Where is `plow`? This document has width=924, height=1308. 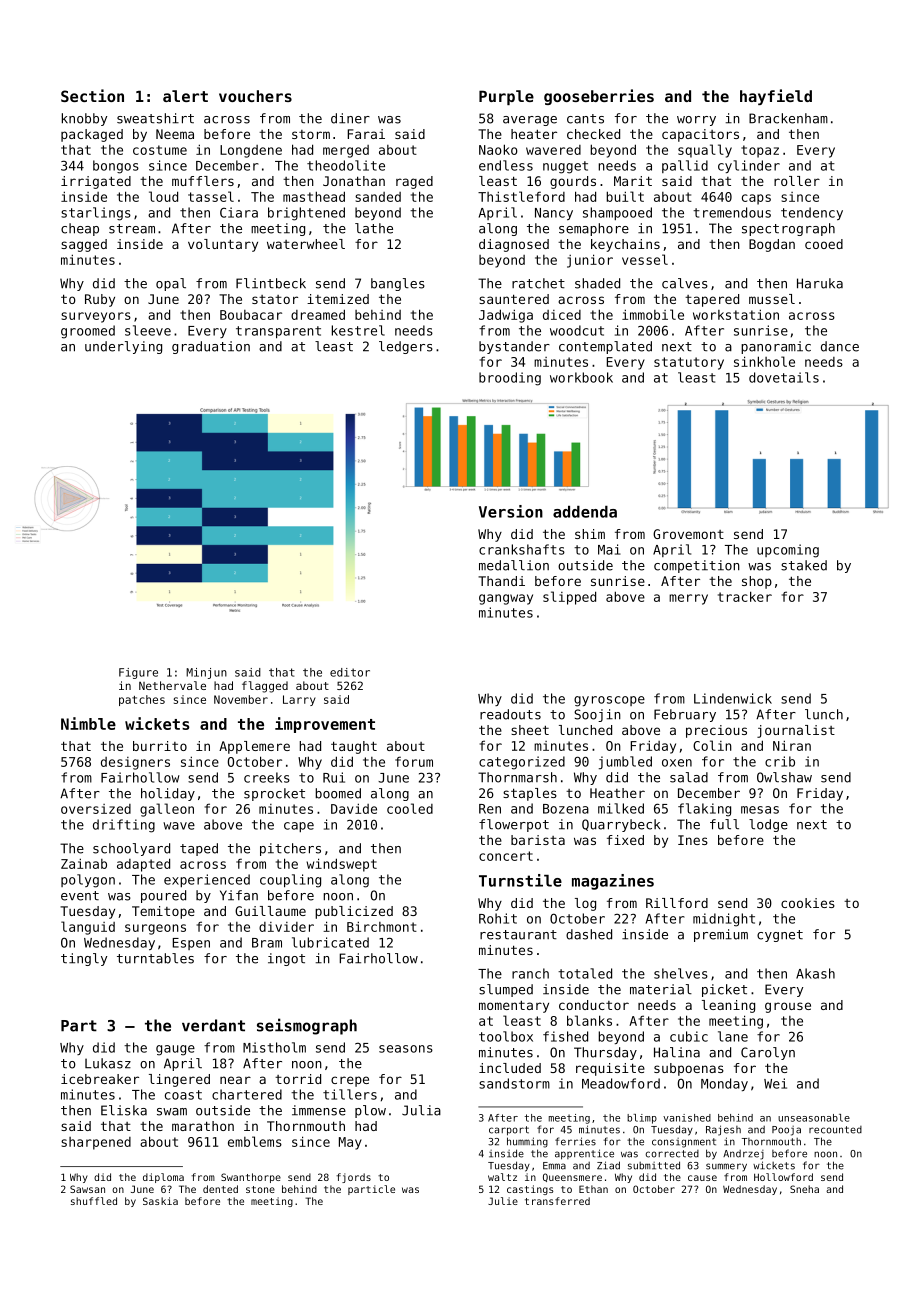 plow is located at coordinates (370, 1111).
